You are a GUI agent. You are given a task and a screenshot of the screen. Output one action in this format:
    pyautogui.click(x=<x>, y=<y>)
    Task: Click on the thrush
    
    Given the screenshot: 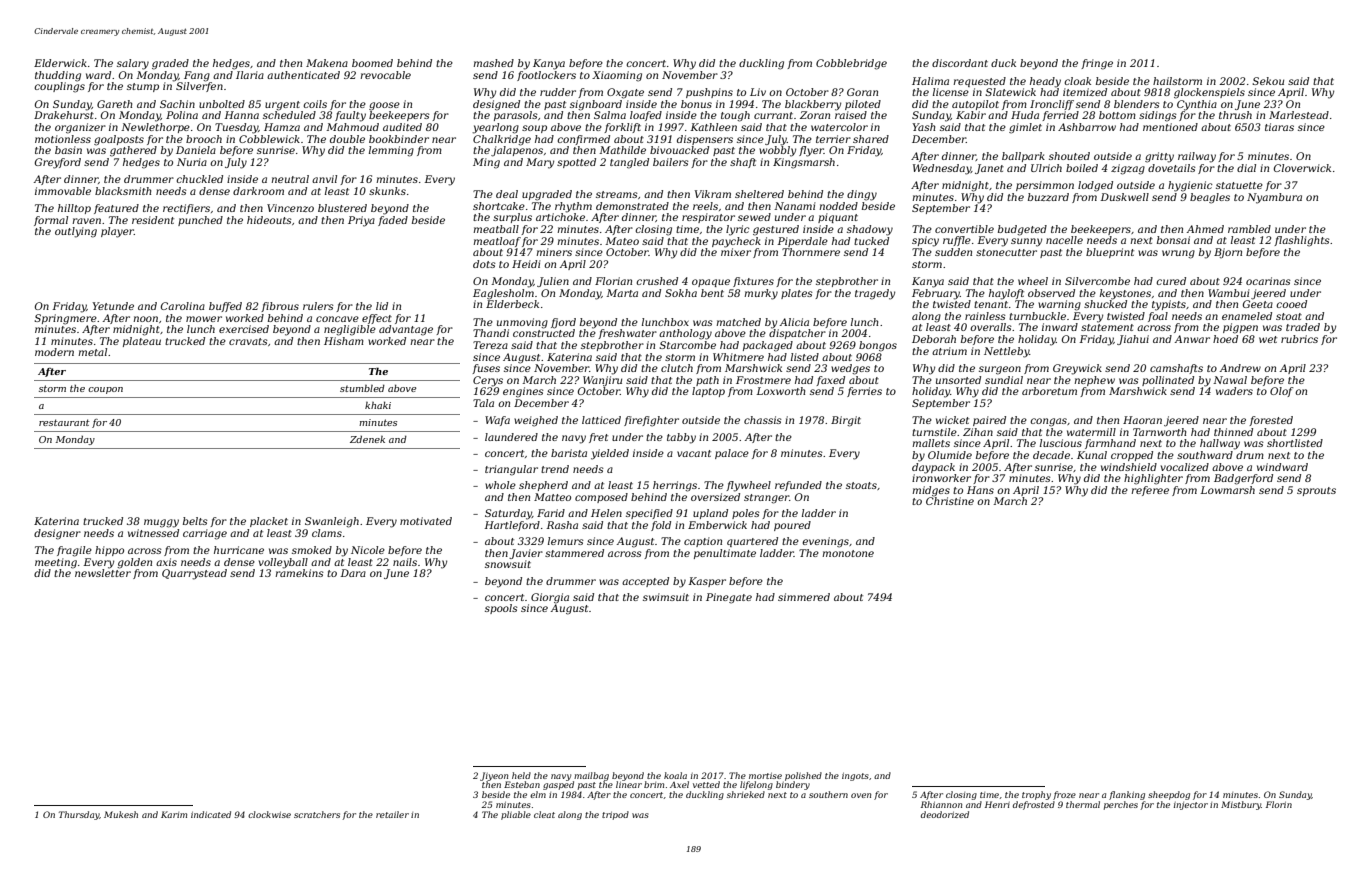 What is the action you would take?
    pyautogui.click(x=1235, y=115)
